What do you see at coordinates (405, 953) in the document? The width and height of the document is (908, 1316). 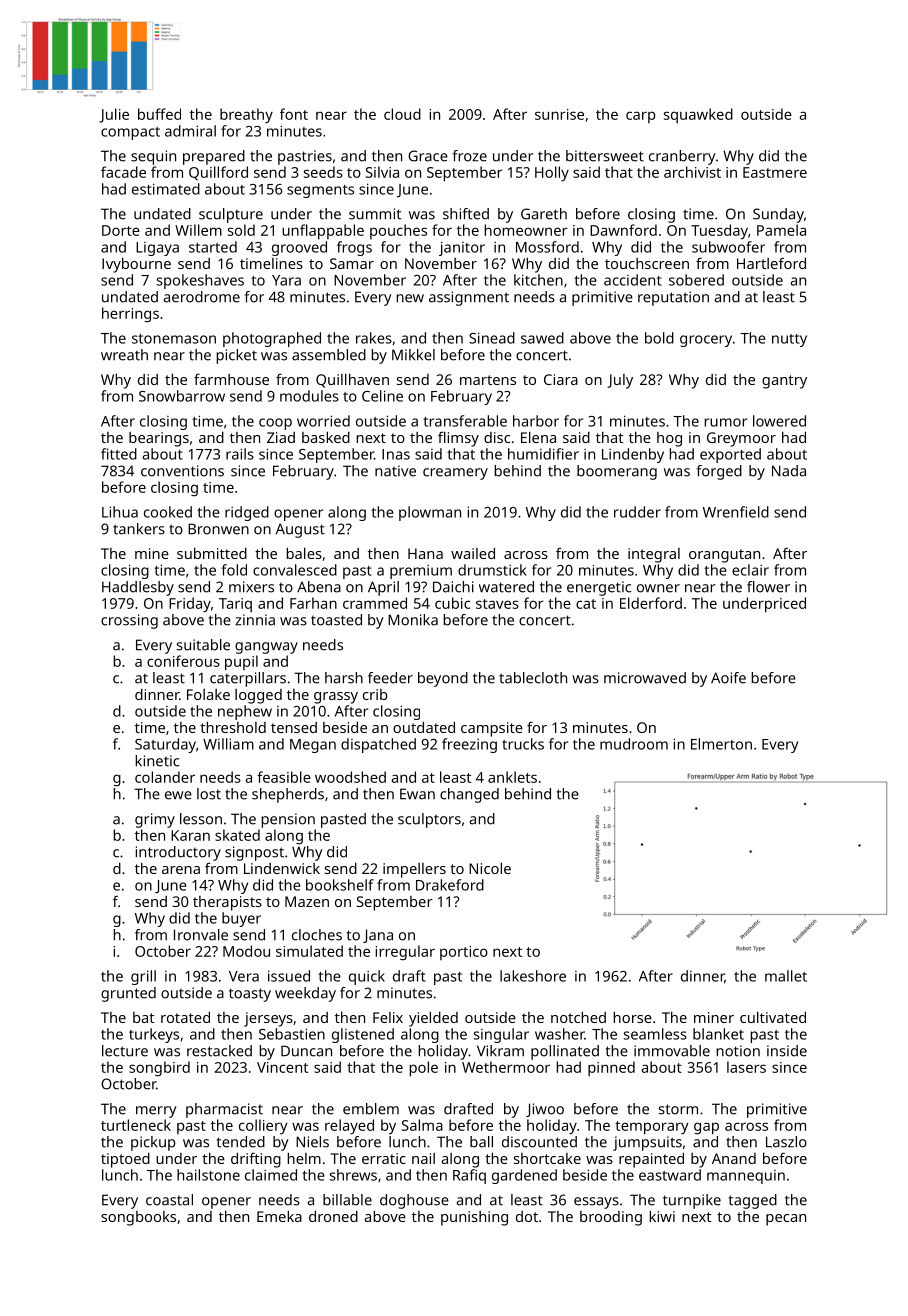 I see `irregular` at bounding box center [405, 953].
